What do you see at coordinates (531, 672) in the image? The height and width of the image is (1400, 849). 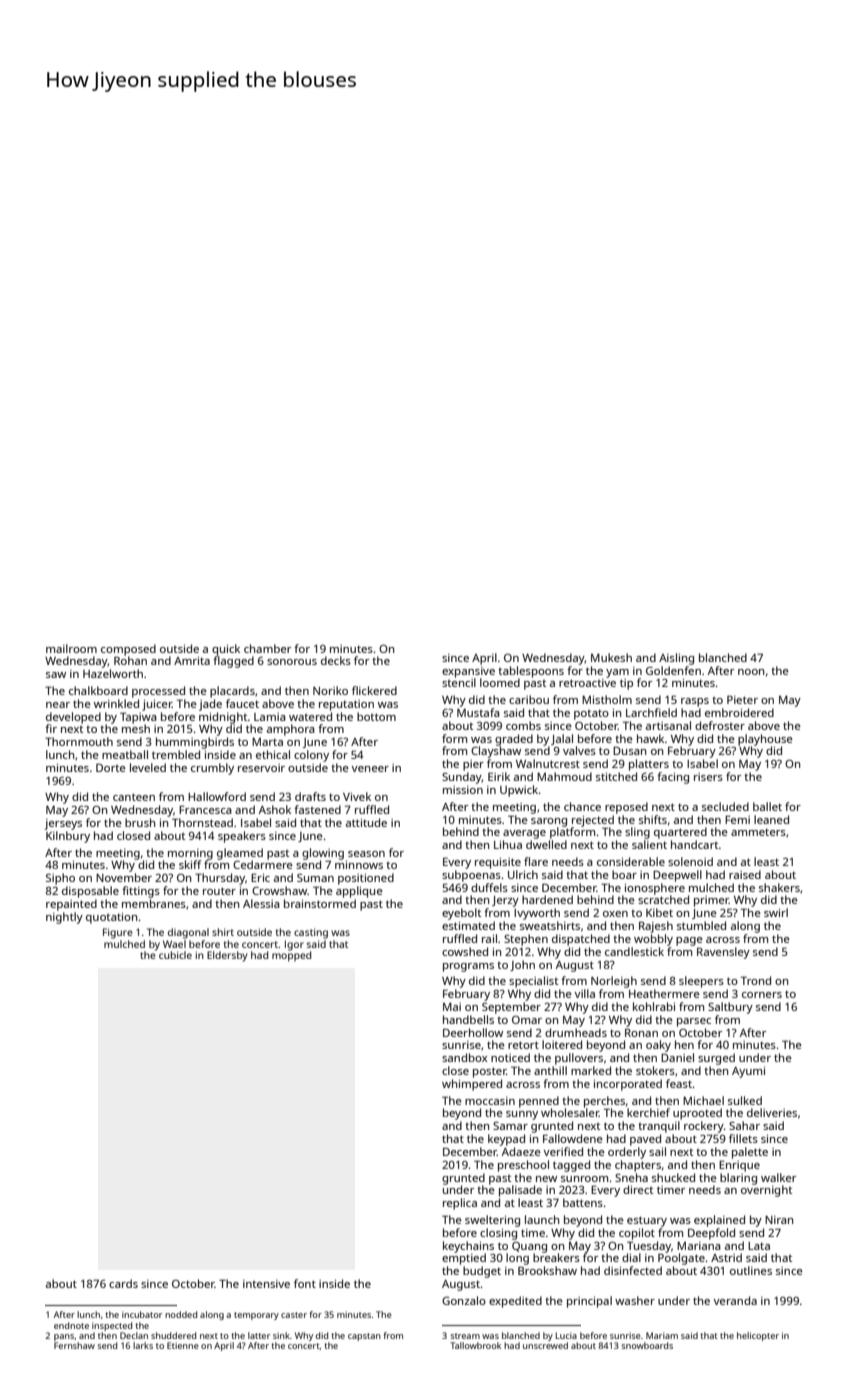 I see `tablespoons` at bounding box center [531, 672].
